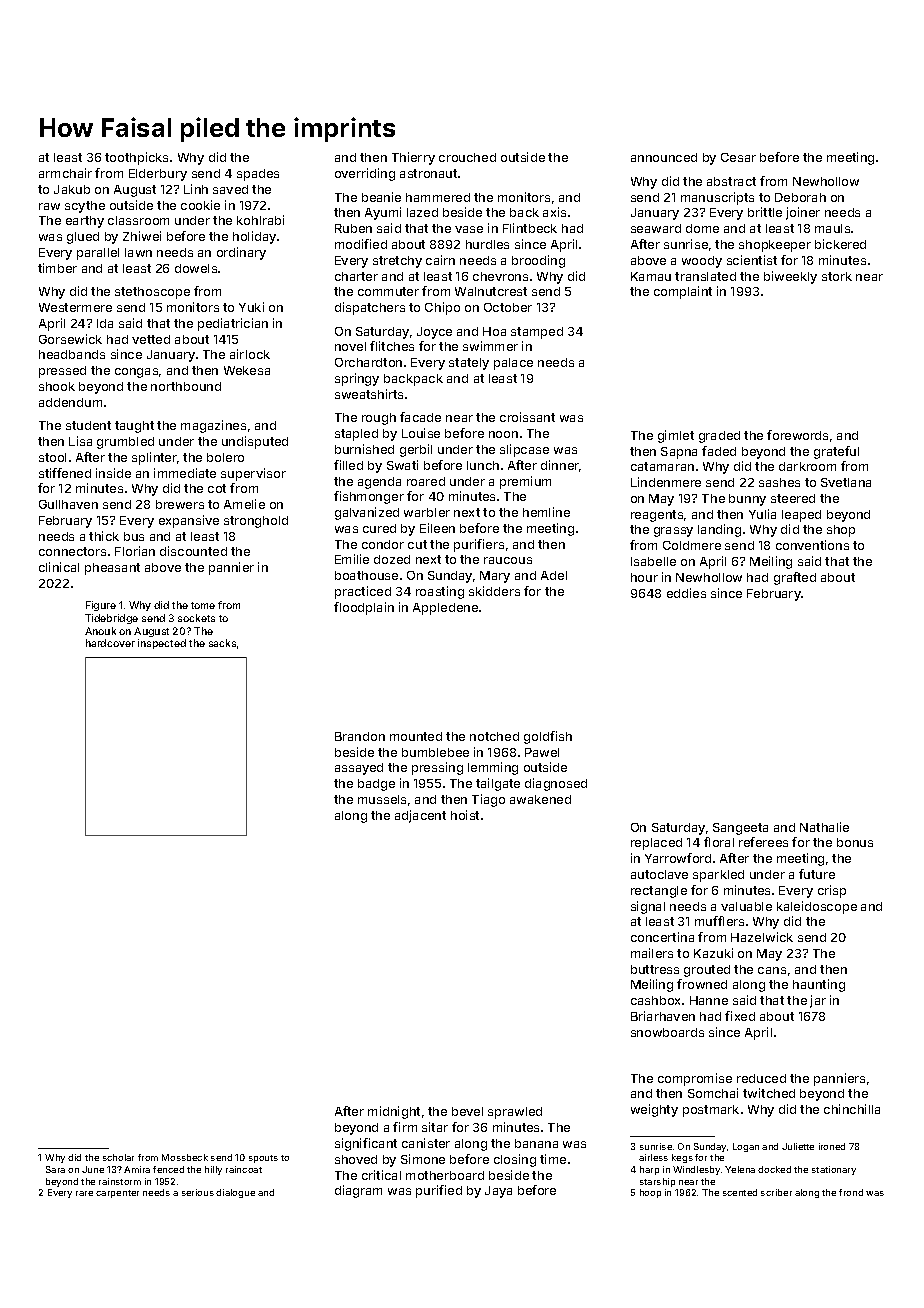 This page has width=924, height=1308. Describe the element at coordinates (359, 769) in the page. I see `assayed` at that location.
